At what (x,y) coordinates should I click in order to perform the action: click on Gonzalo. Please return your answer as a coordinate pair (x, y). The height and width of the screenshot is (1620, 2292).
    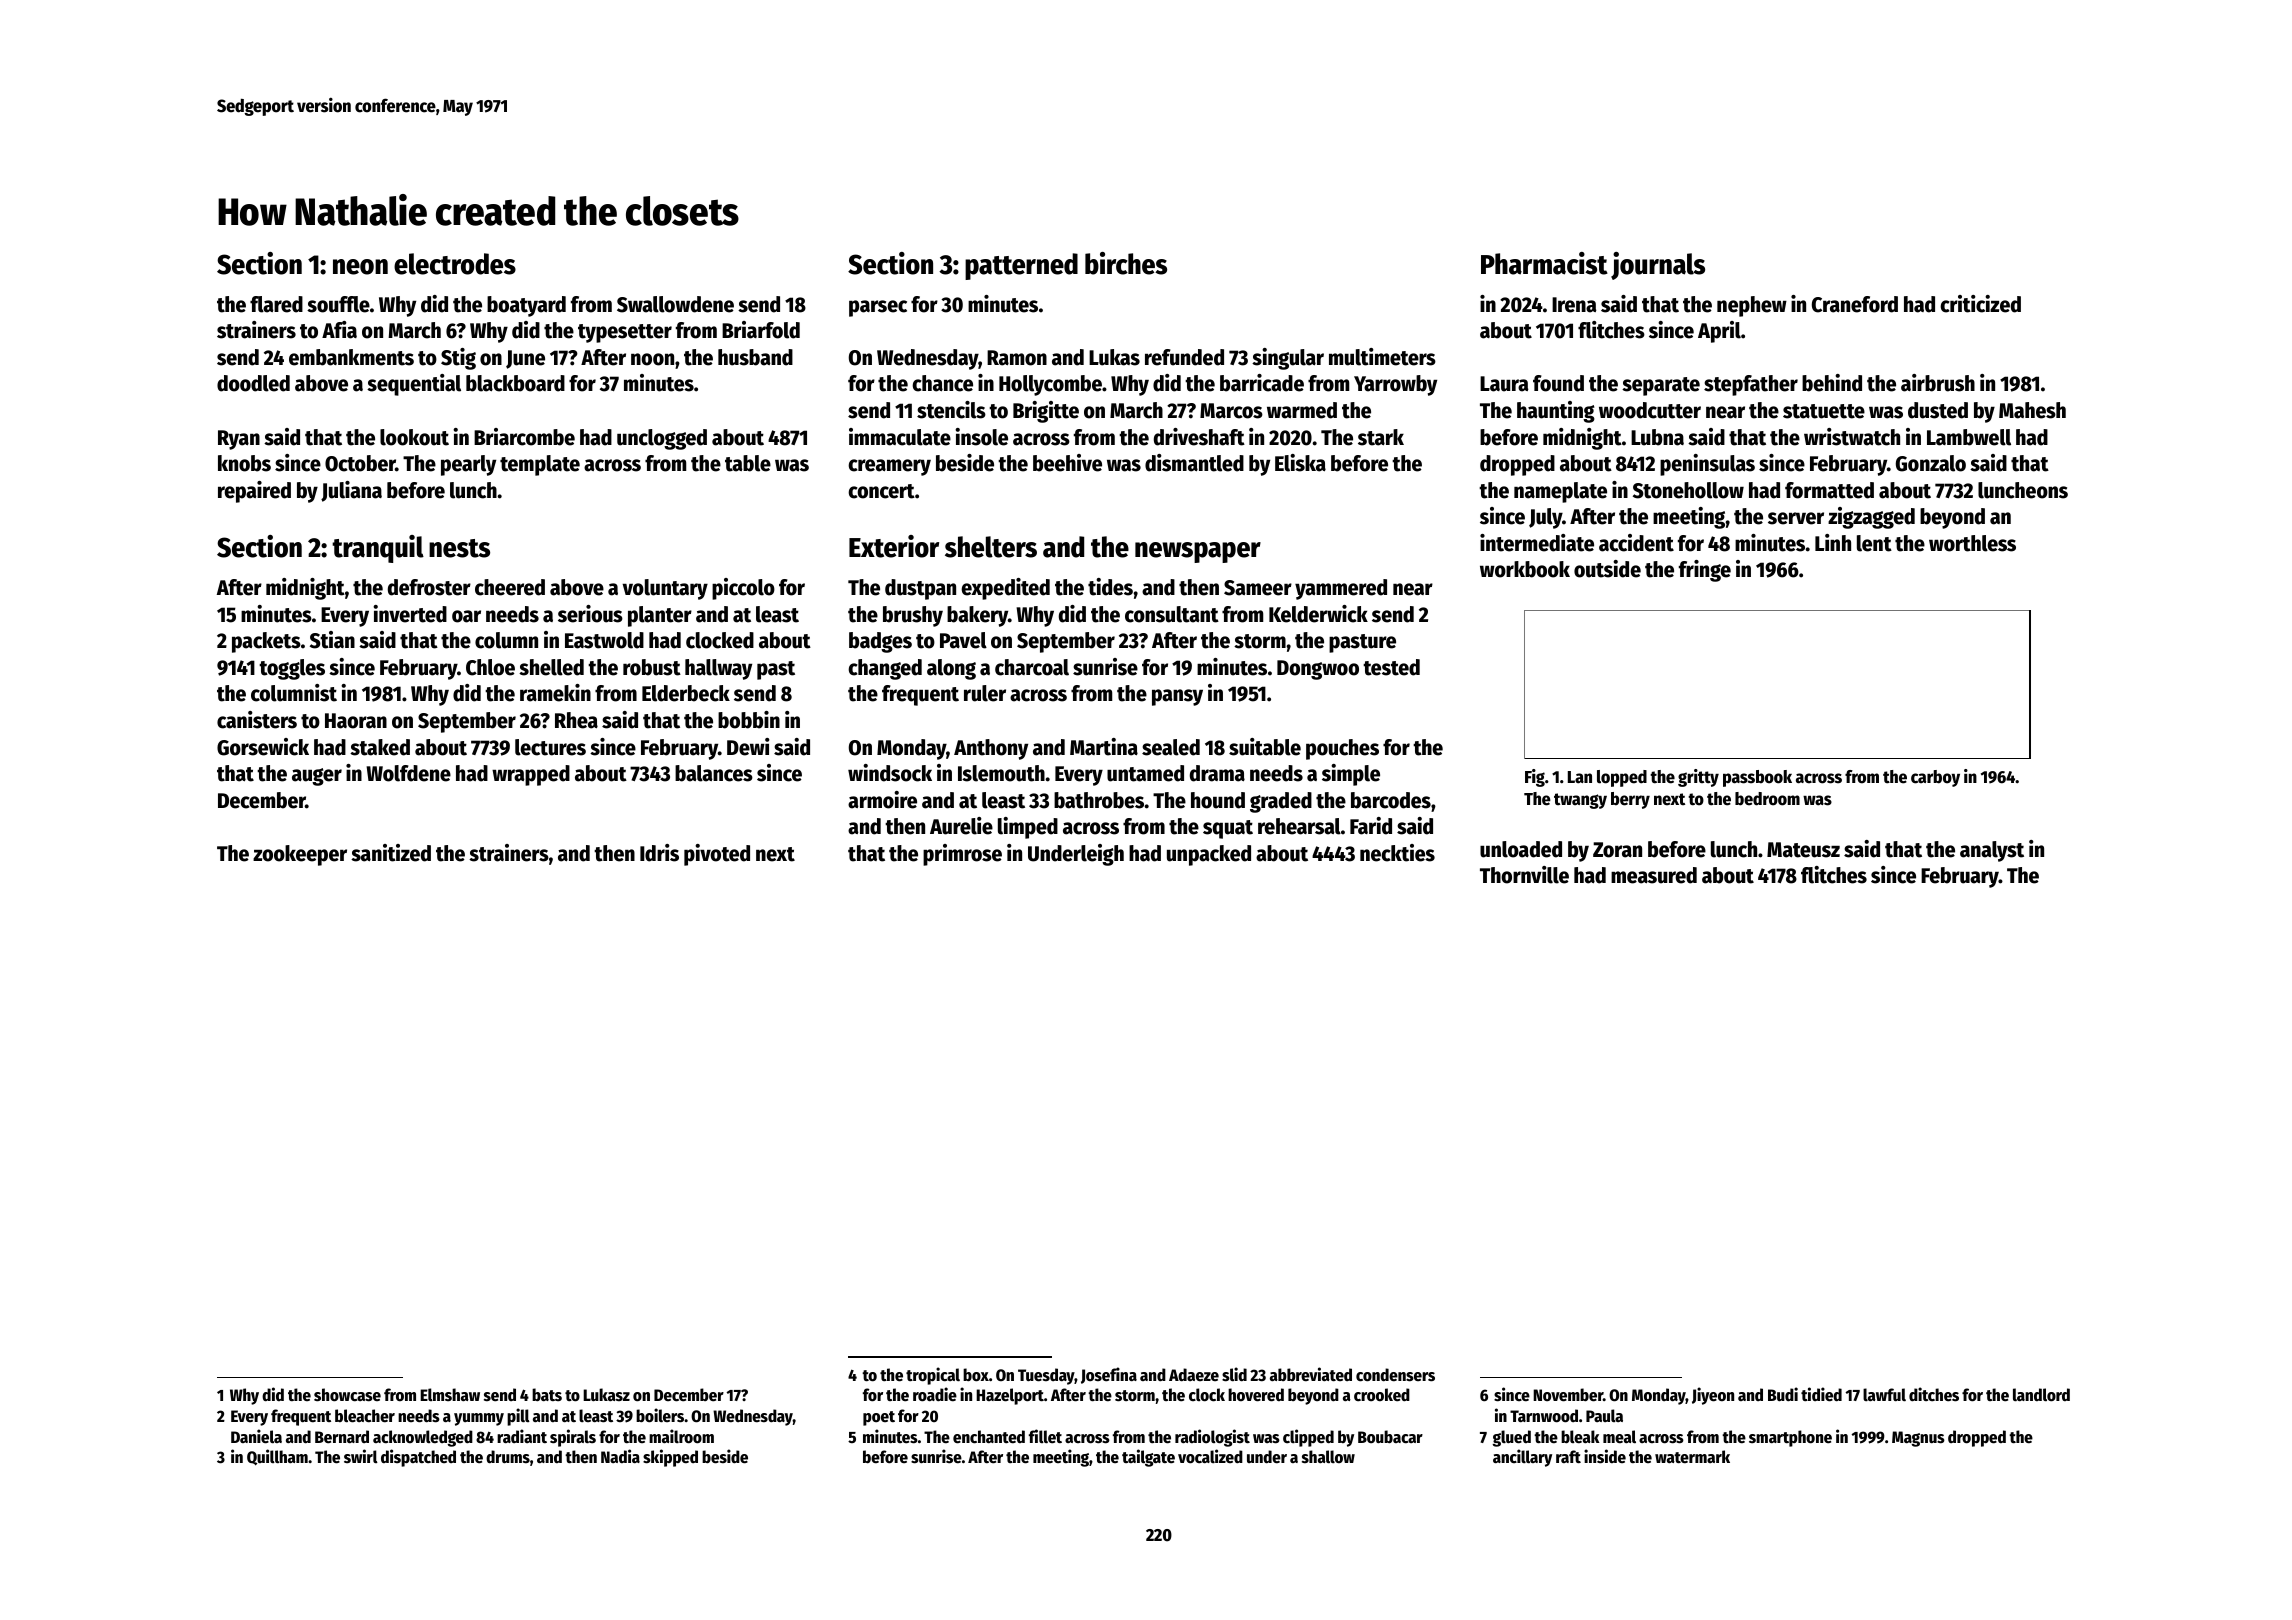
    Looking at the image, I should click on (1931, 463).
